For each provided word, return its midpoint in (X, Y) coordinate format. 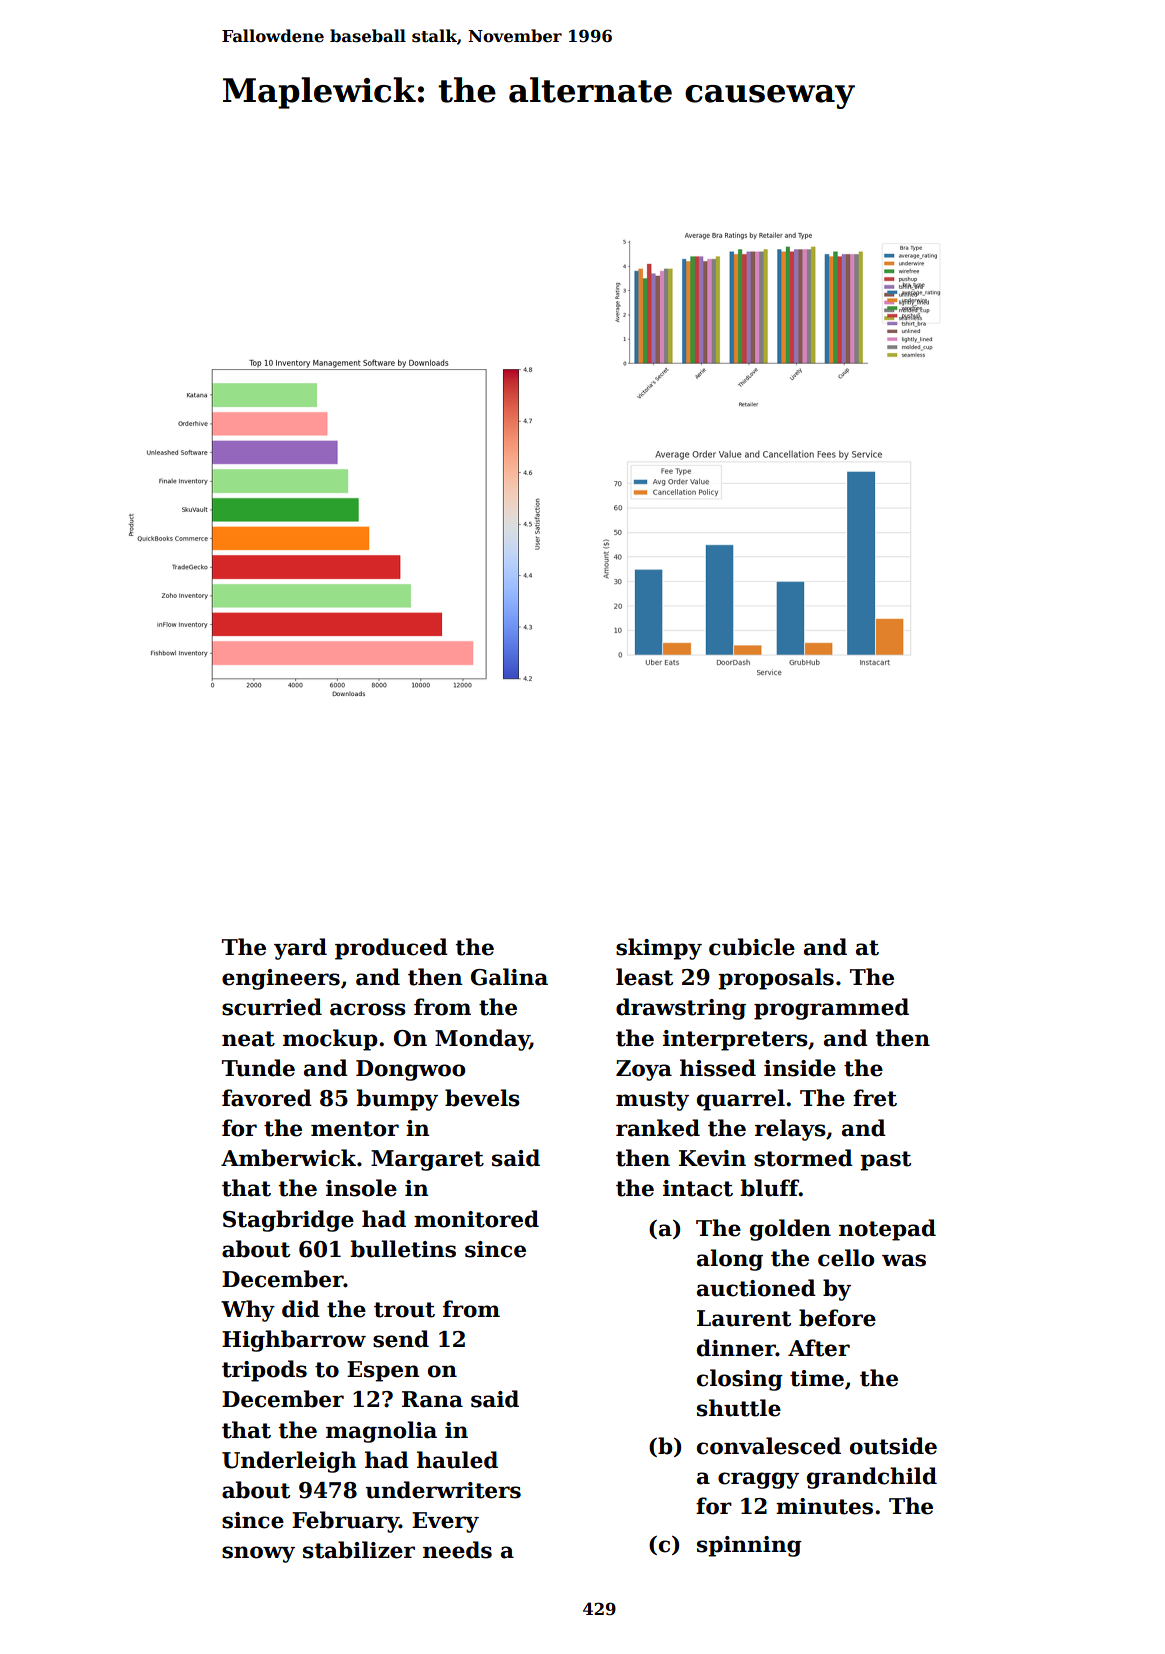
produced (391, 949)
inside (800, 1068)
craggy (758, 1480)
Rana (432, 1399)
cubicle (752, 947)
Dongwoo (410, 1070)
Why (248, 1311)
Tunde (258, 1068)
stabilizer (359, 1550)
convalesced (769, 1446)
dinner (736, 1348)
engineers (281, 979)
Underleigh (289, 1462)
